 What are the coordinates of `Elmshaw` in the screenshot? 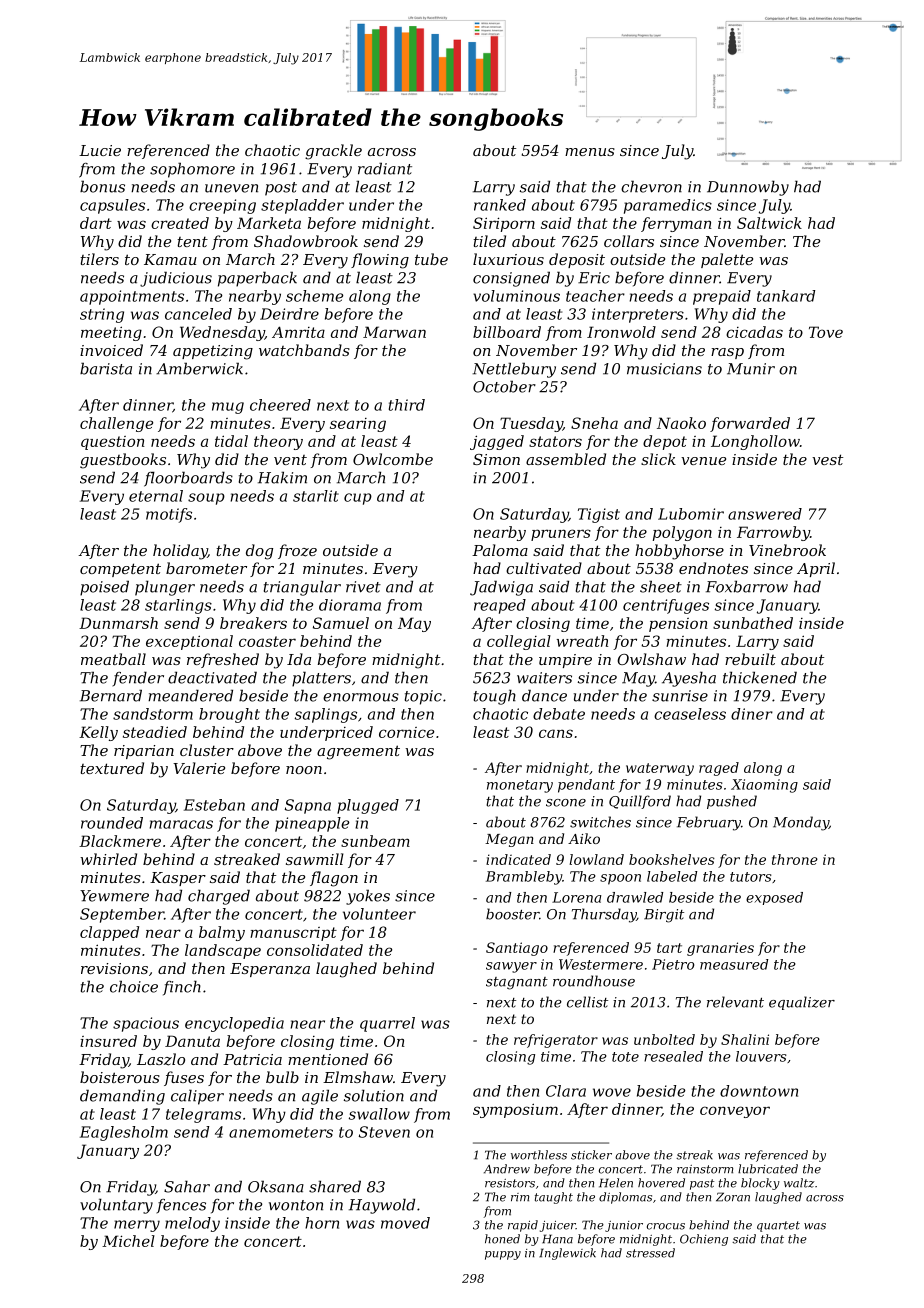 It's located at (358, 1077).
